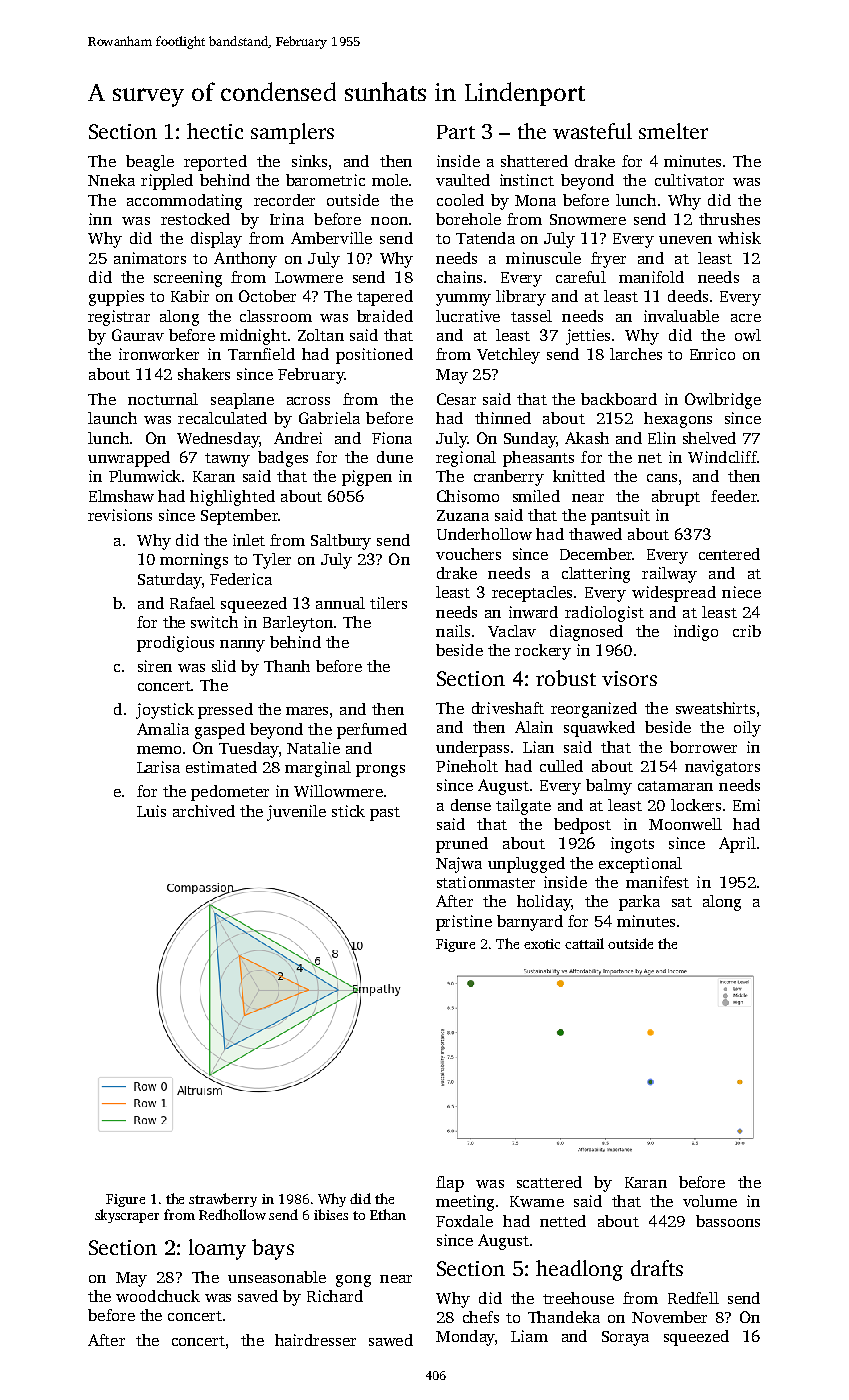 The image size is (849, 1400). What do you see at coordinates (223, 1200) in the screenshot?
I see `strawberry` at bounding box center [223, 1200].
